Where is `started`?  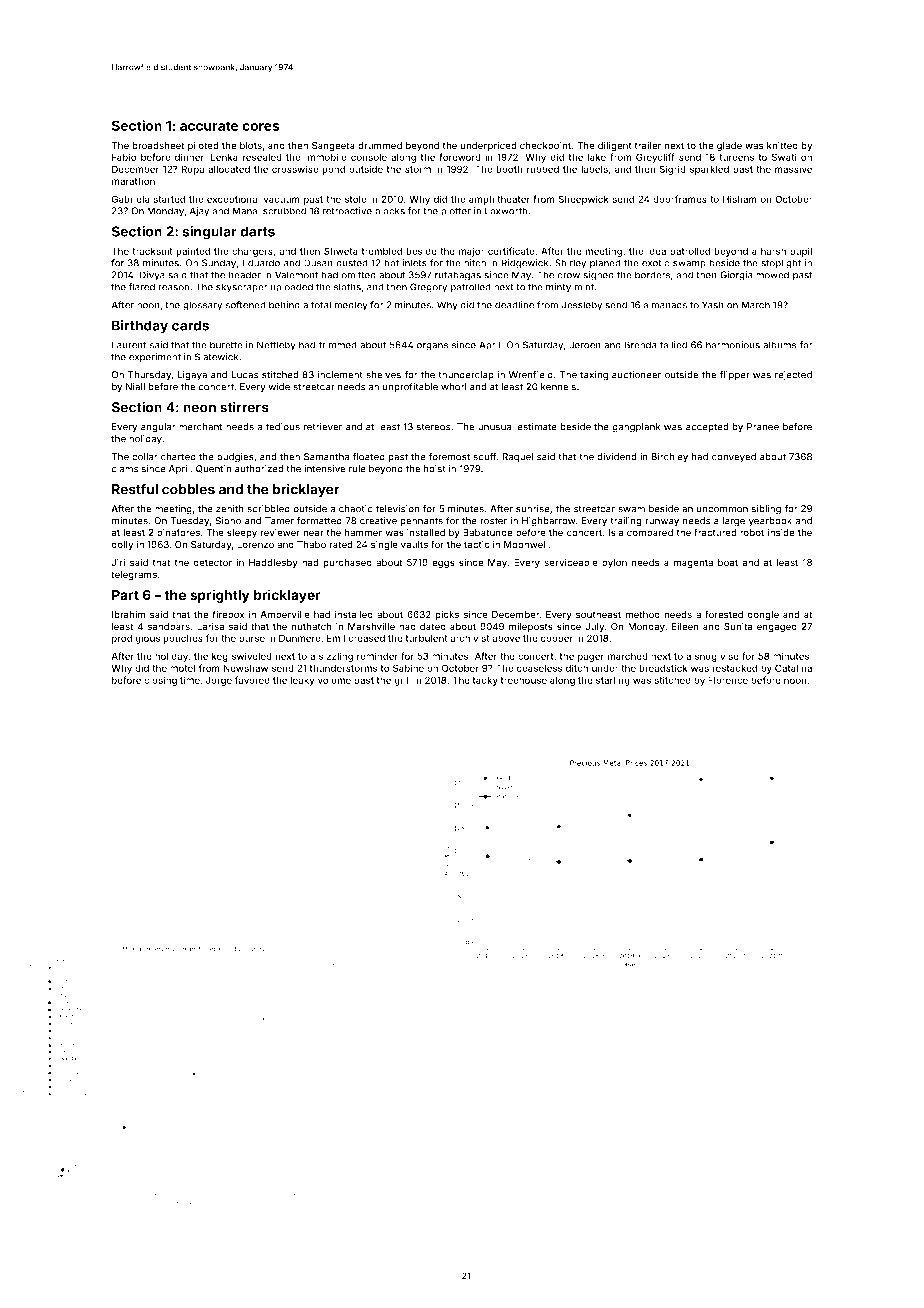 started is located at coordinates (169, 199).
